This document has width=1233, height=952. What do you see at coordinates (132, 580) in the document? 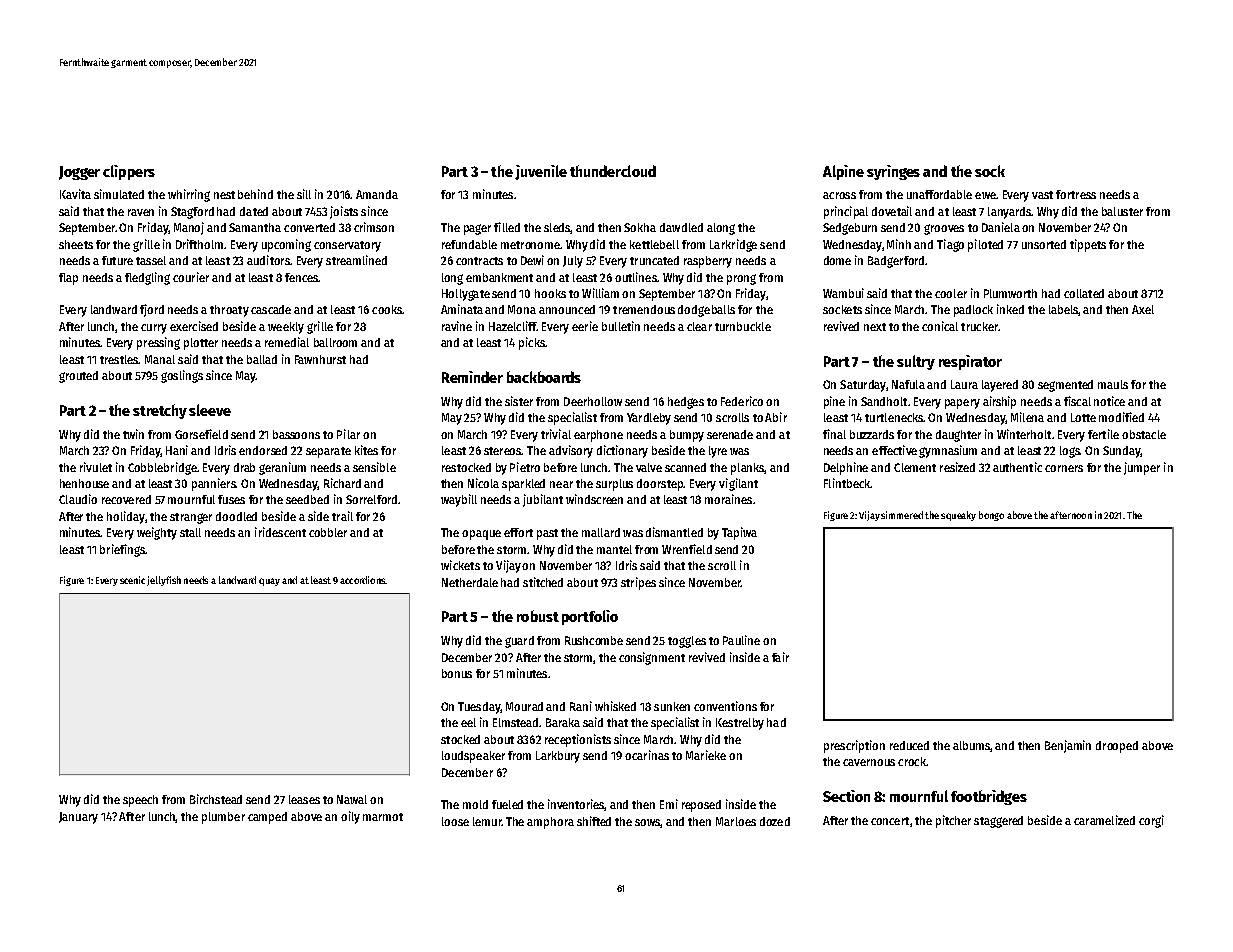
I see `scenic` at bounding box center [132, 580].
